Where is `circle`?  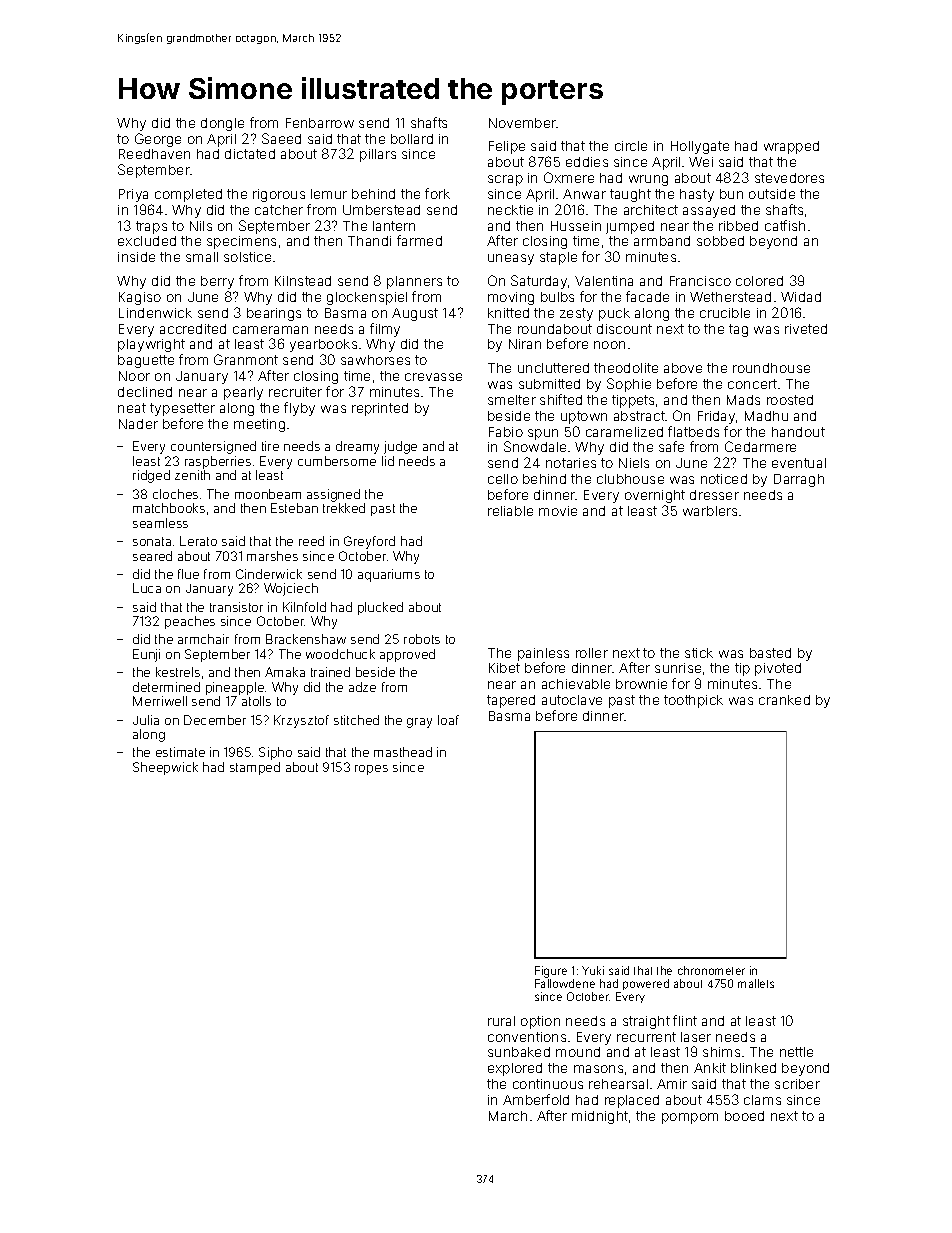
circle is located at coordinates (631, 146).
